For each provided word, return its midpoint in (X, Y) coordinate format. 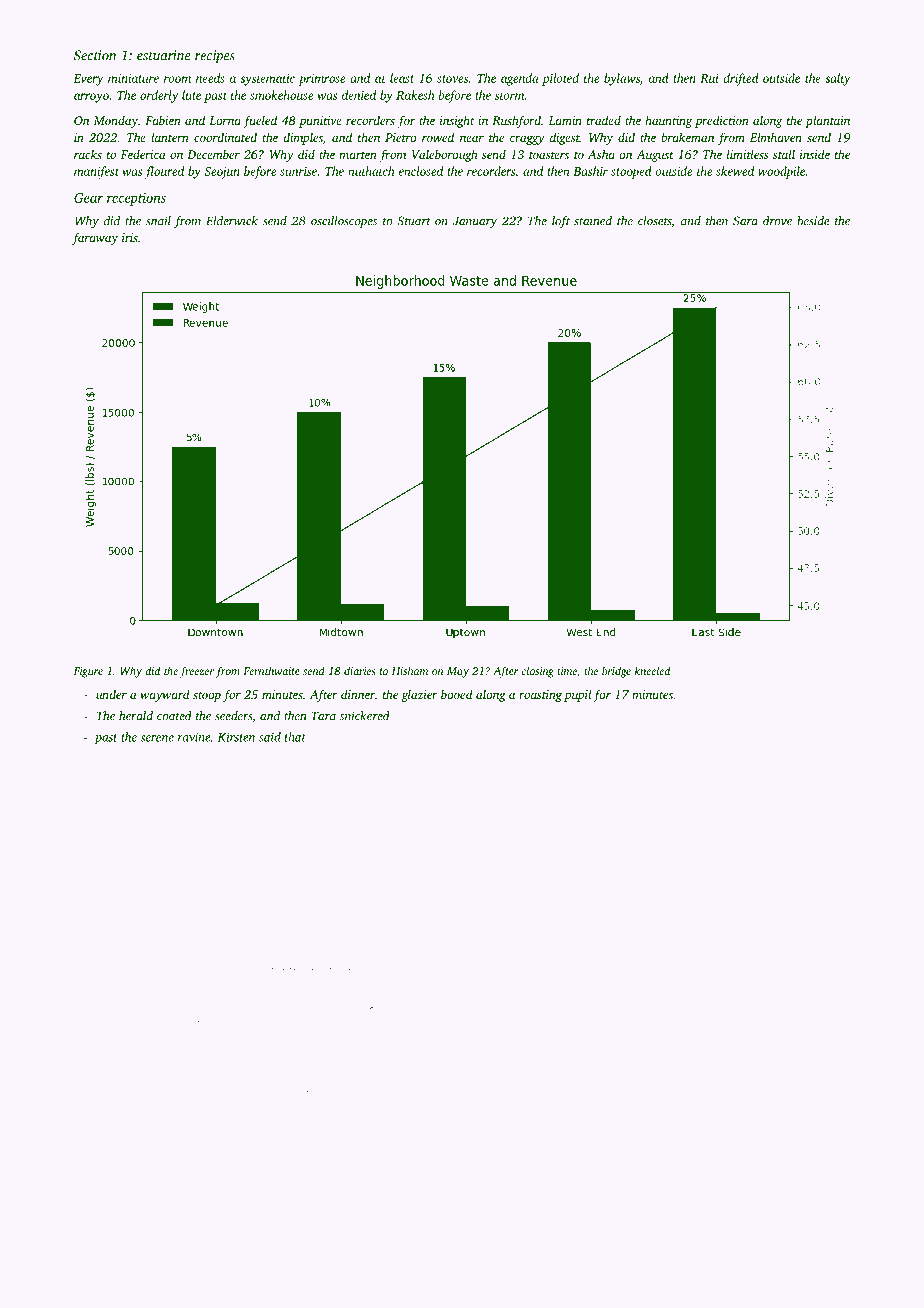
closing (537, 672)
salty (837, 79)
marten (358, 155)
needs (210, 78)
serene (157, 738)
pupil (577, 695)
